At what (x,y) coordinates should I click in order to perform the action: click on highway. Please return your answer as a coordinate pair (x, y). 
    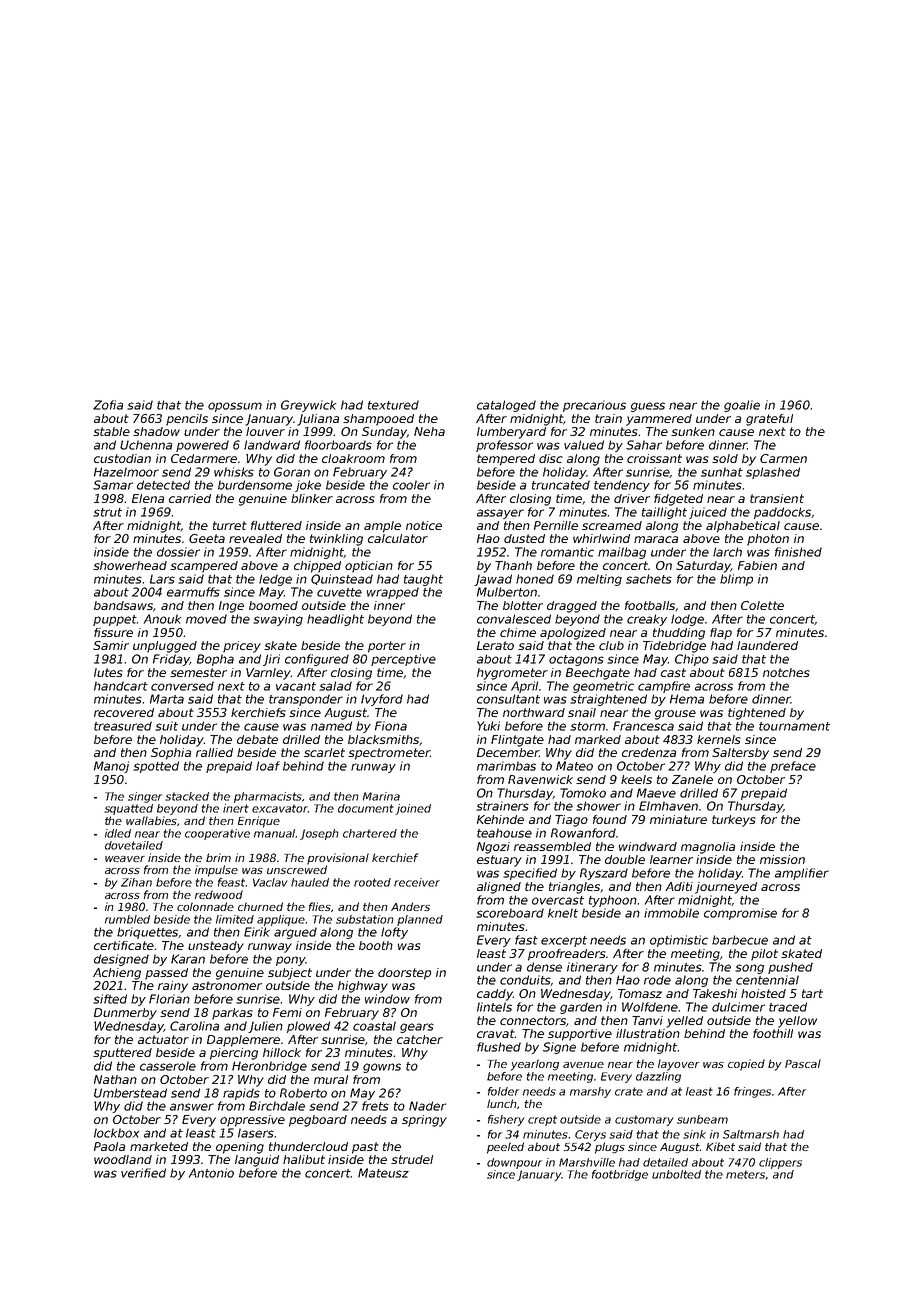
    Looking at the image, I should click on (363, 987).
